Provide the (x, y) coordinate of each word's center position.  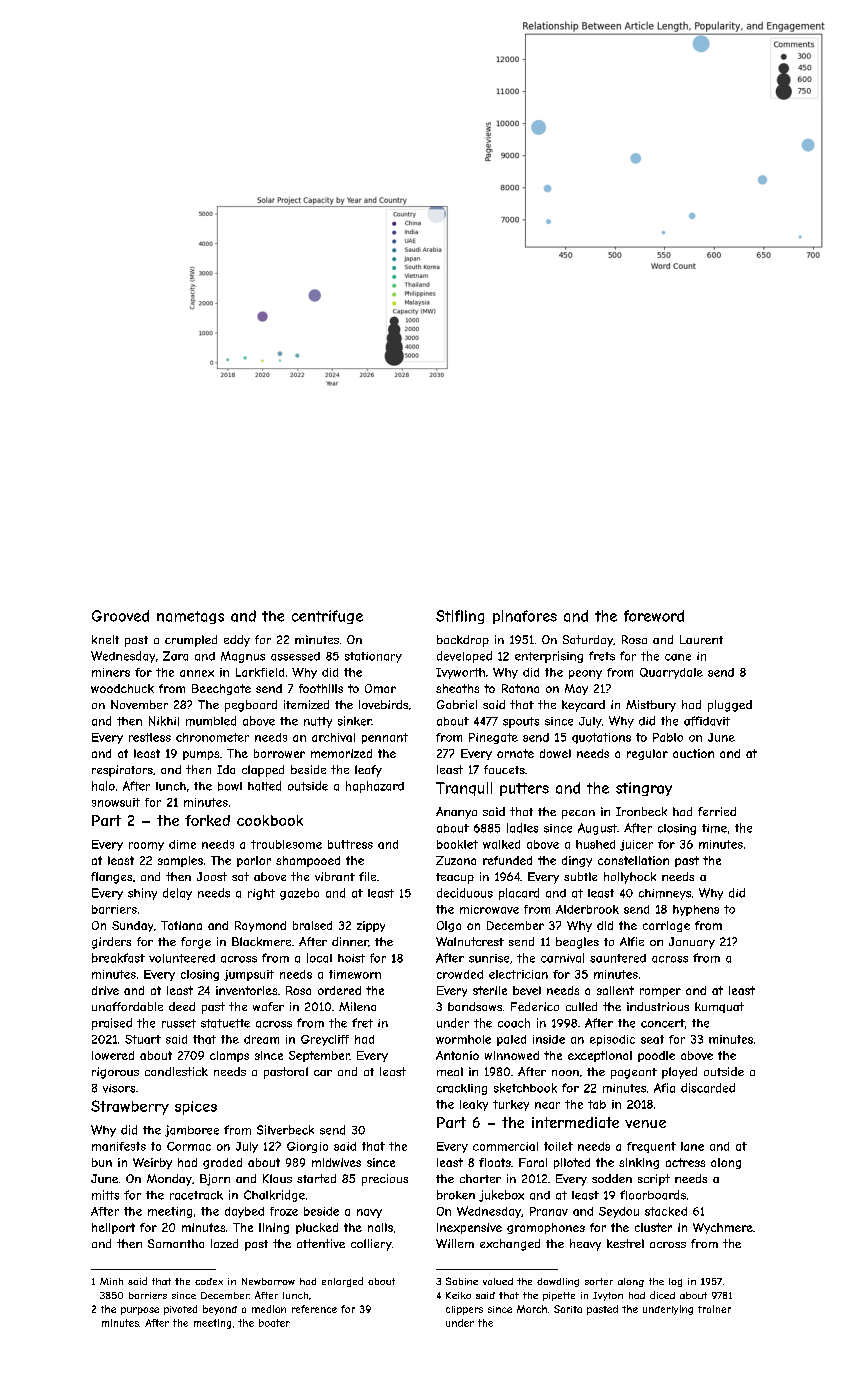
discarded (708, 1088)
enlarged (342, 1282)
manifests (119, 1146)
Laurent (701, 639)
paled (511, 1040)
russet (179, 1023)
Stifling (460, 617)
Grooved (120, 616)
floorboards (653, 1195)
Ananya (456, 813)
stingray (644, 789)
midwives (336, 1162)
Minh (111, 1281)
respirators (122, 771)
